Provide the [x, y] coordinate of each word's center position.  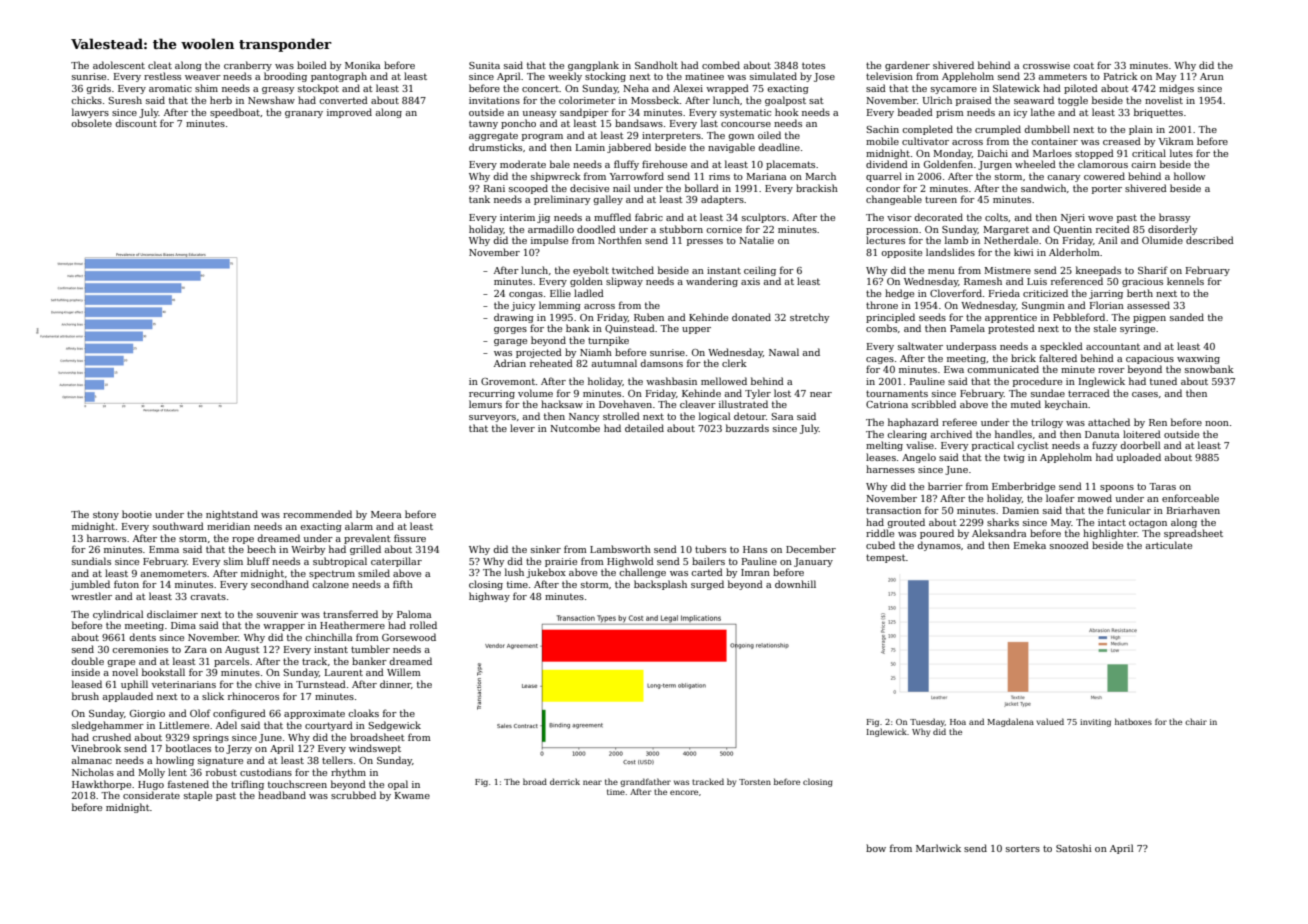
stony [106, 515]
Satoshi [1074, 848]
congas [526, 295]
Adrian [510, 363]
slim [233, 561]
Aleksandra [999, 533]
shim [206, 88]
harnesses [890, 469]
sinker [546, 549]
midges [1176, 89]
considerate [151, 795]
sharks [1003, 522]
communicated [1003, 369]
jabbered [629, 148]
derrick [565, 781]
